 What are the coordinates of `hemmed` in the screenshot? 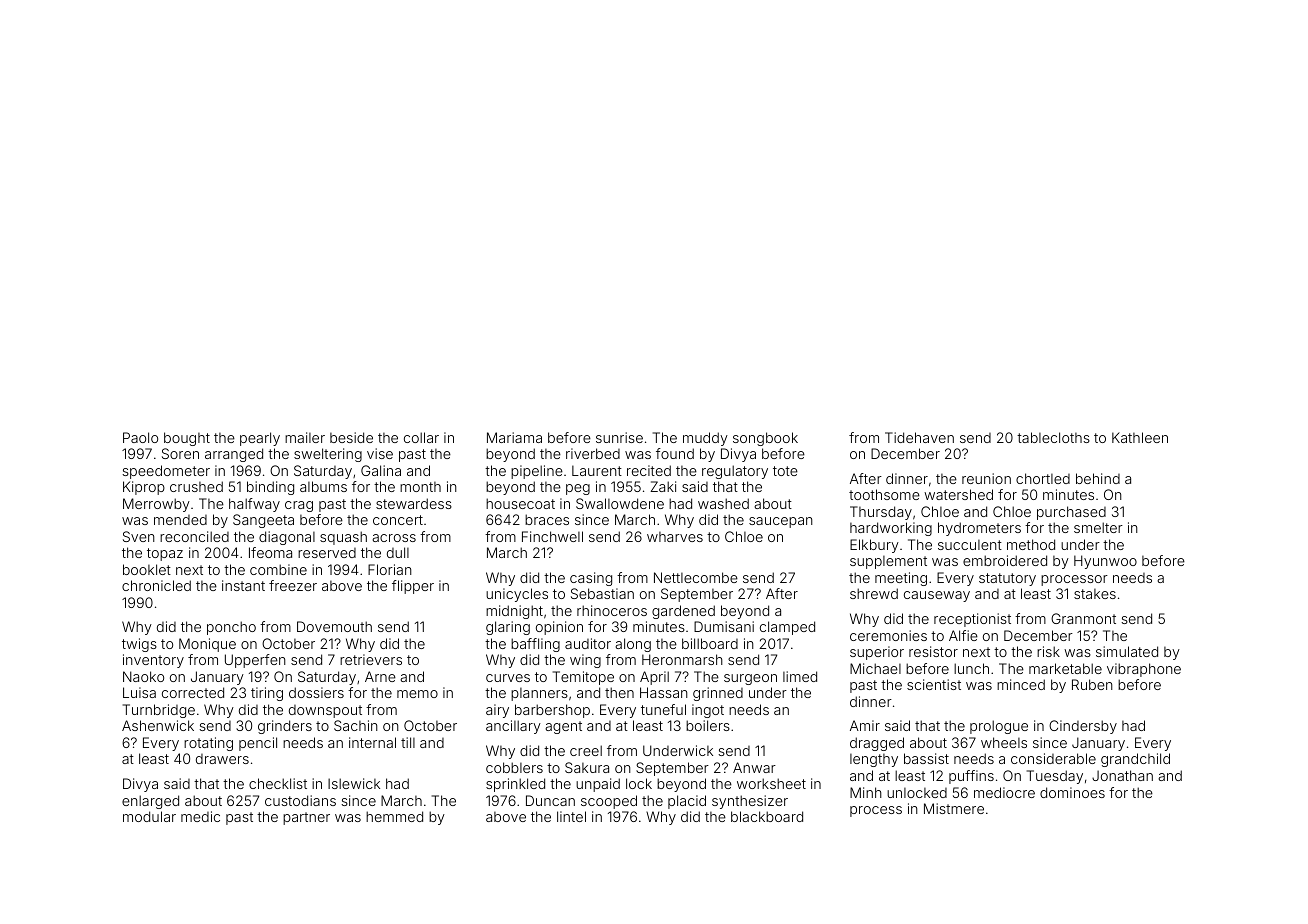 It's located at (394, 816).
